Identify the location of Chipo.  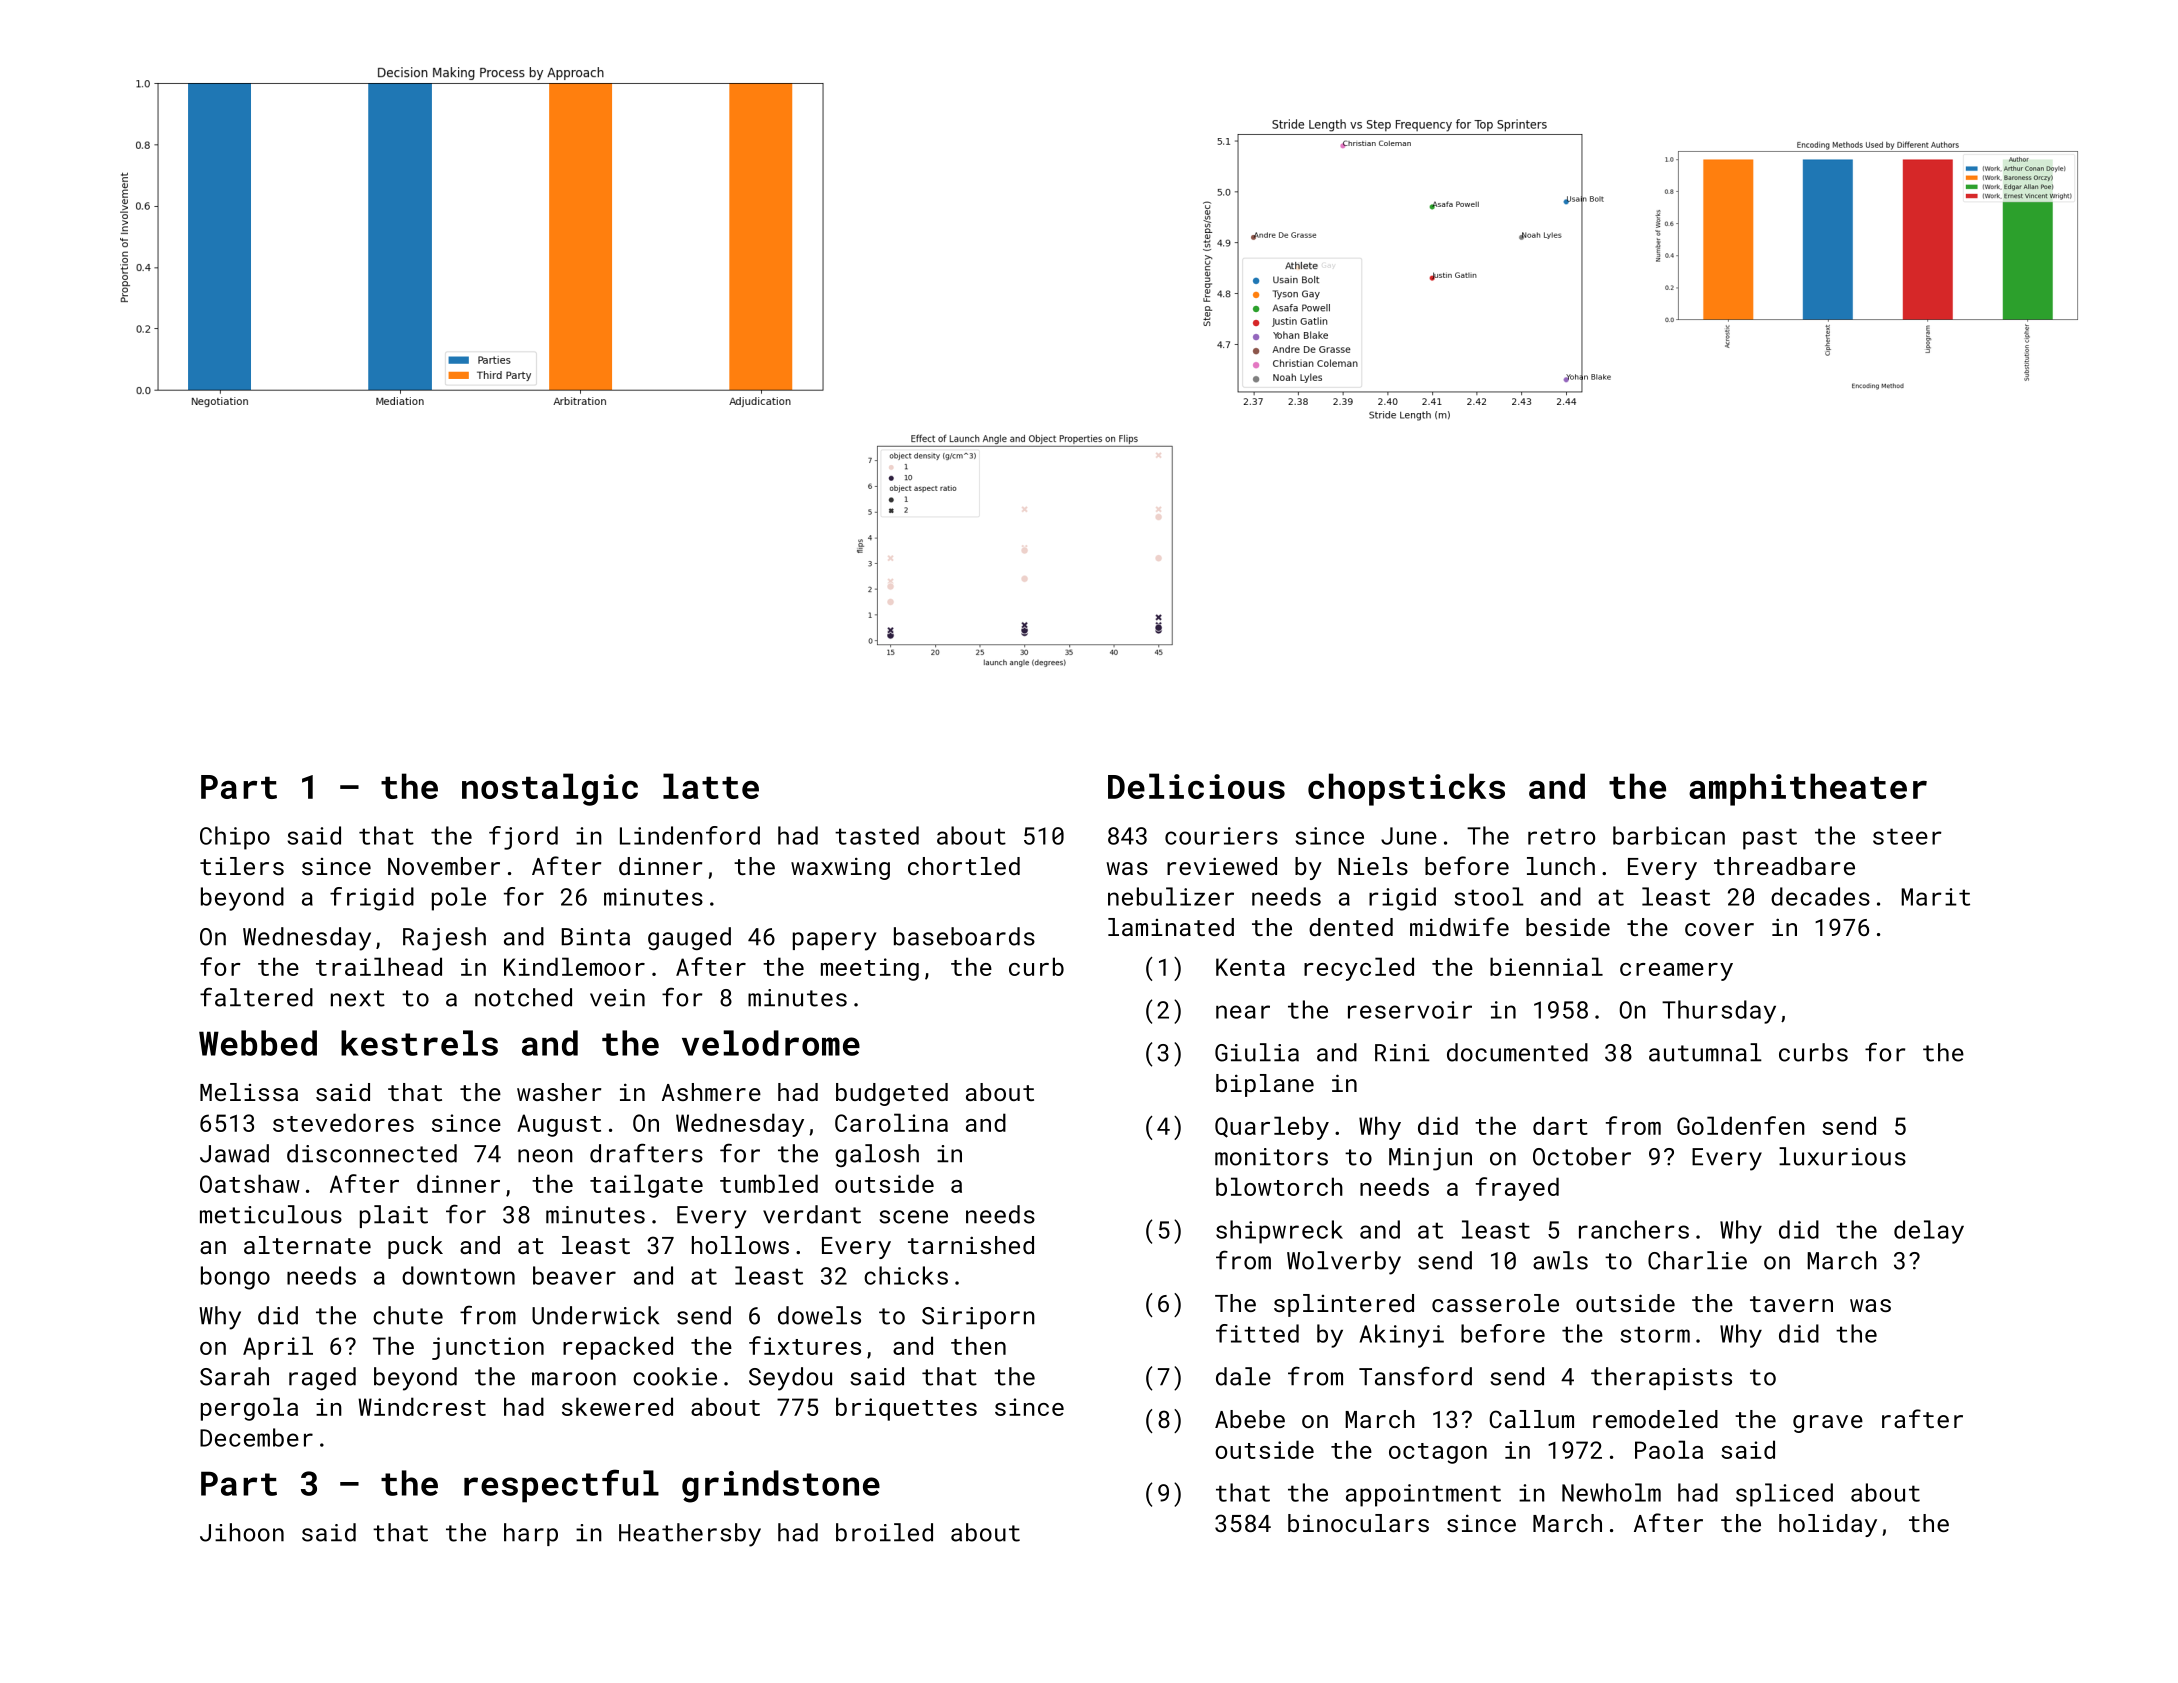
(235, 838).
